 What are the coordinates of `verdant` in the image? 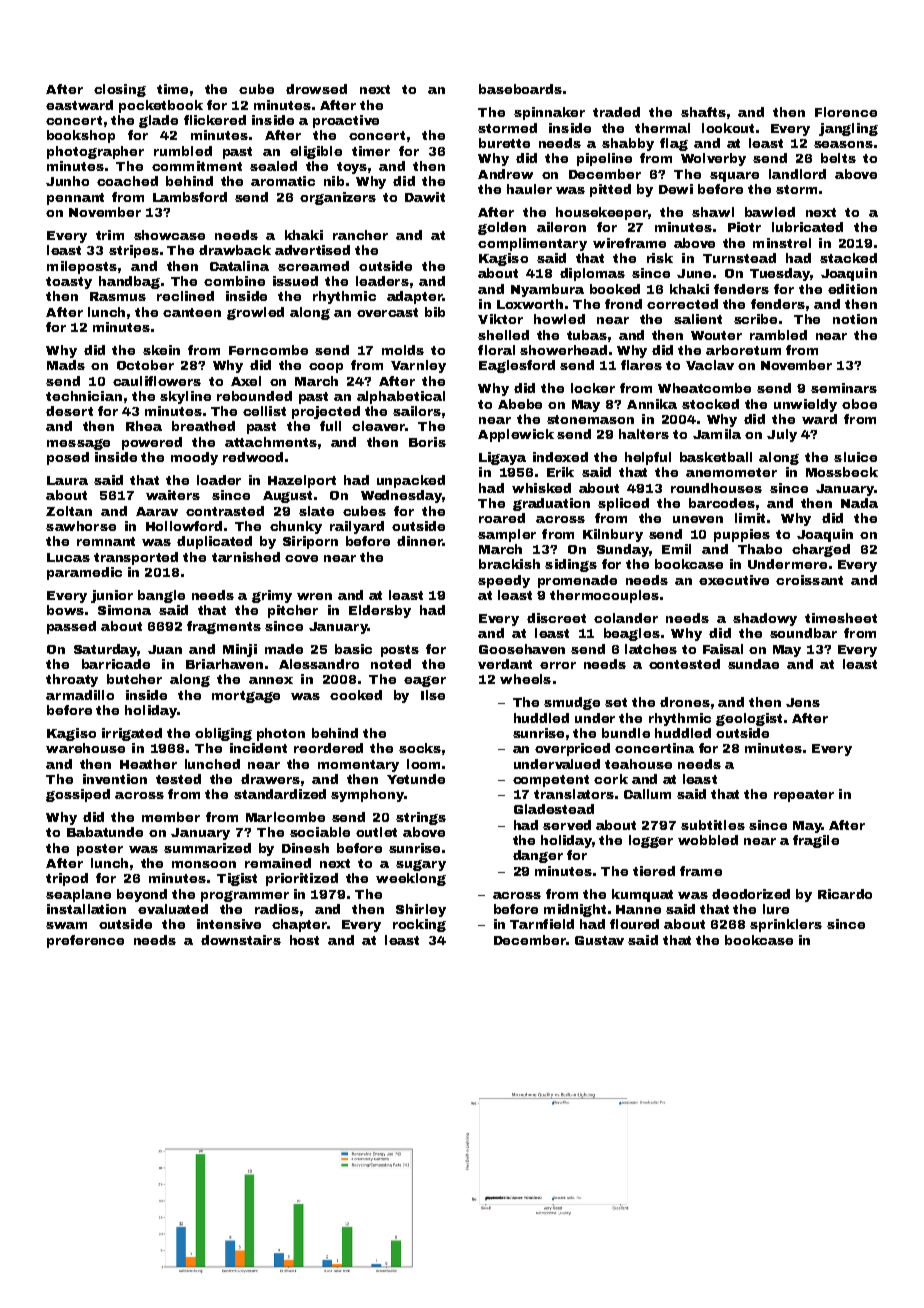 It's located at (505, 664).
